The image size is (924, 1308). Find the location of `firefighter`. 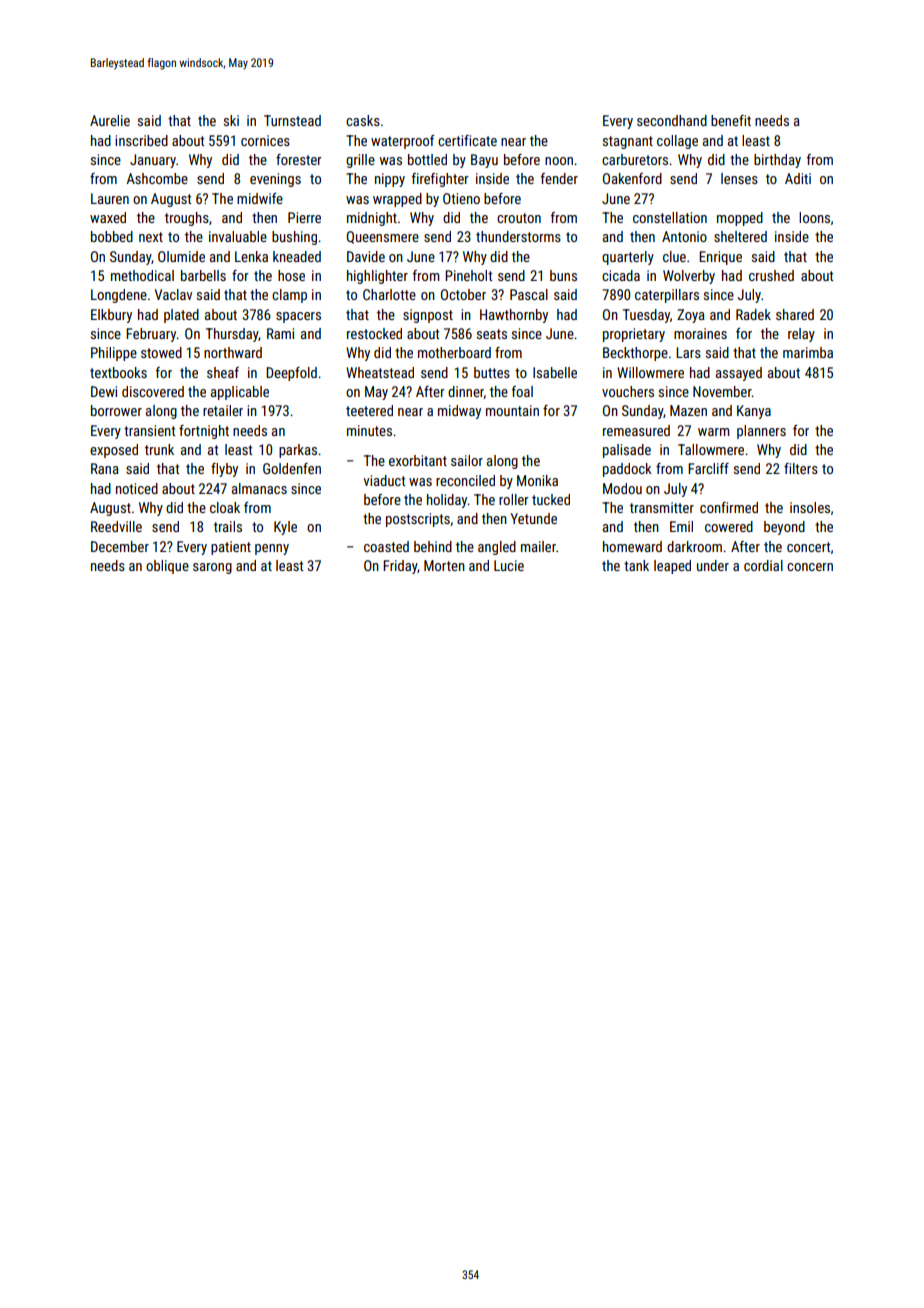

firefighter is located at coordinates (440, 180).
